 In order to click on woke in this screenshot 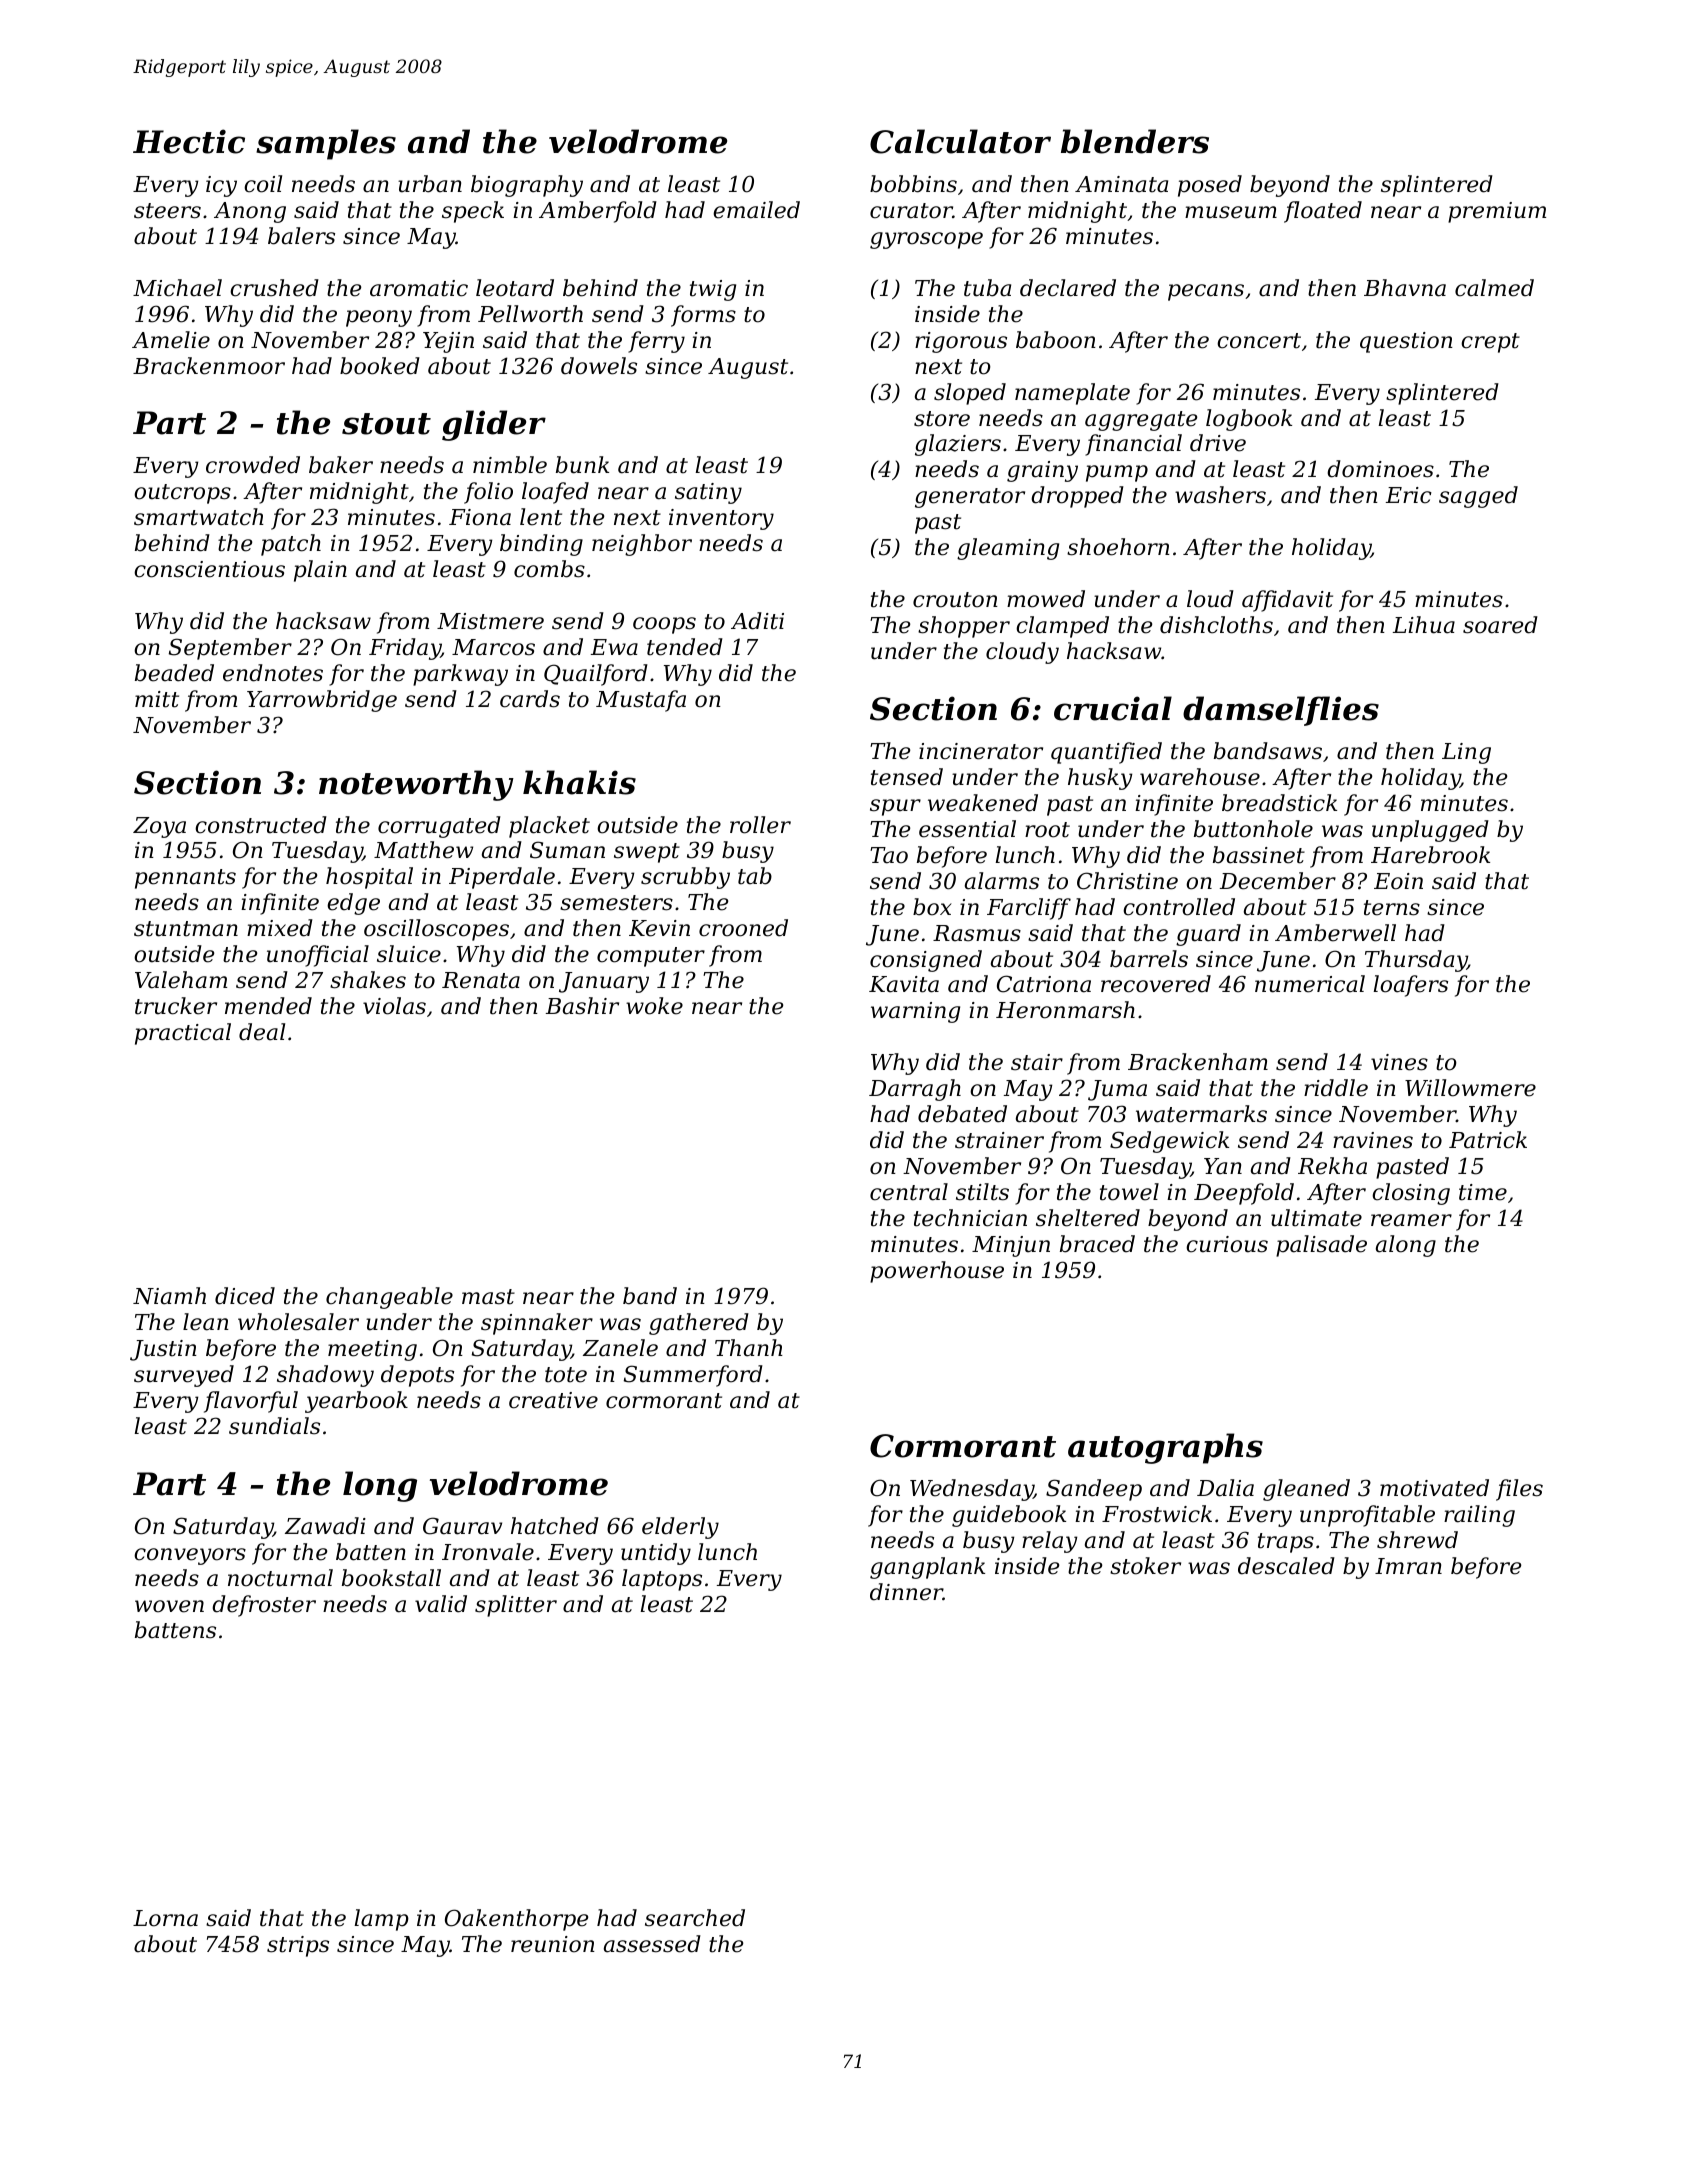, I will do `click(654, 1006)`.
